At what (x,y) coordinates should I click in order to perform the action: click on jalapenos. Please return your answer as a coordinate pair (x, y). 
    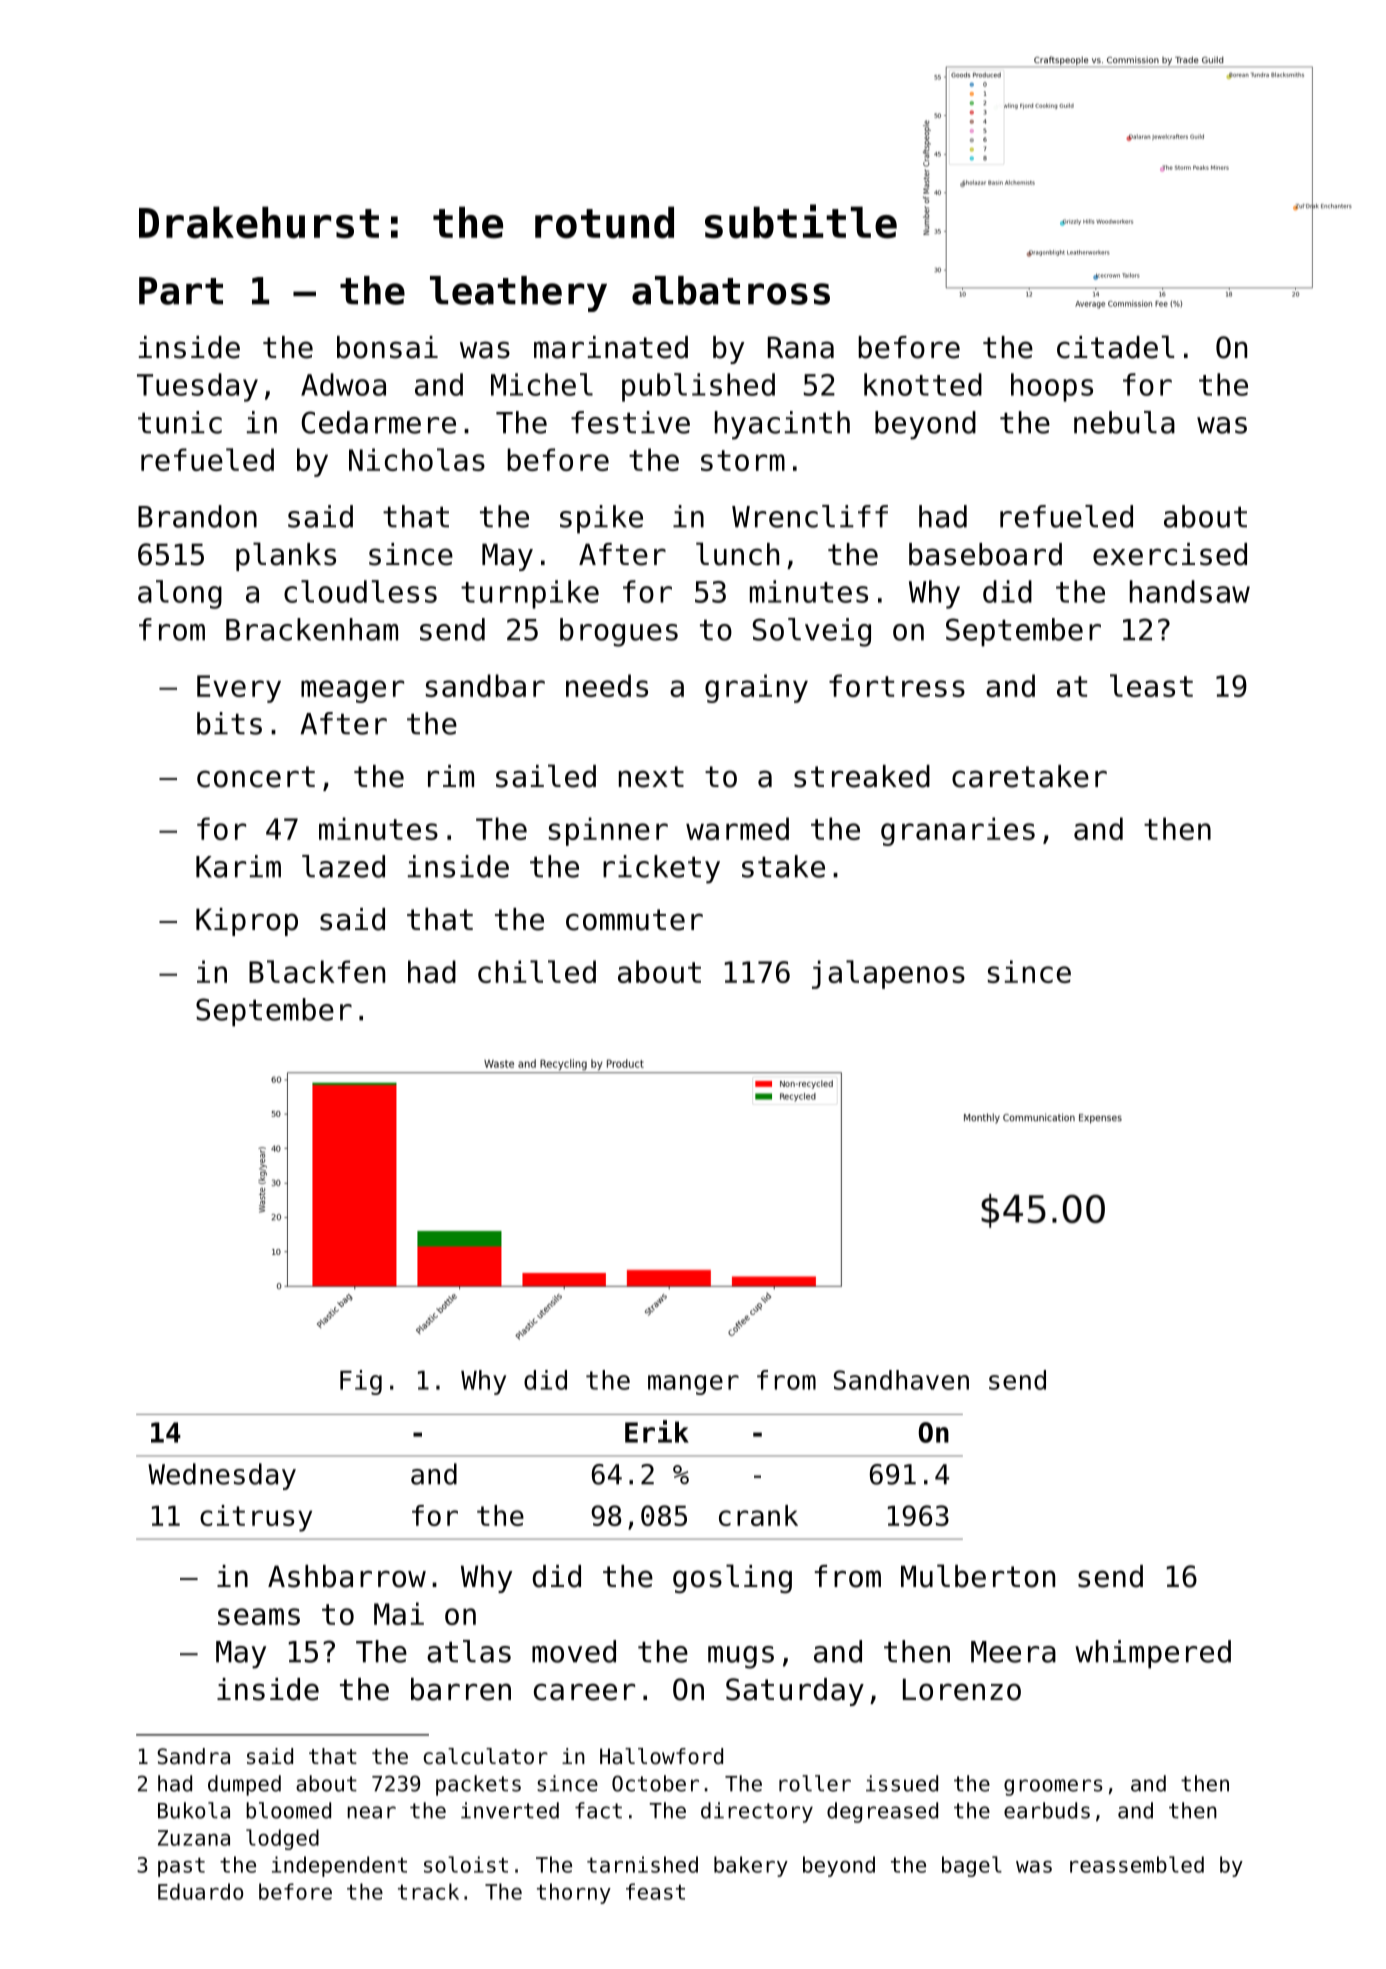
    Looking at the image, I should click on (888, 974).
